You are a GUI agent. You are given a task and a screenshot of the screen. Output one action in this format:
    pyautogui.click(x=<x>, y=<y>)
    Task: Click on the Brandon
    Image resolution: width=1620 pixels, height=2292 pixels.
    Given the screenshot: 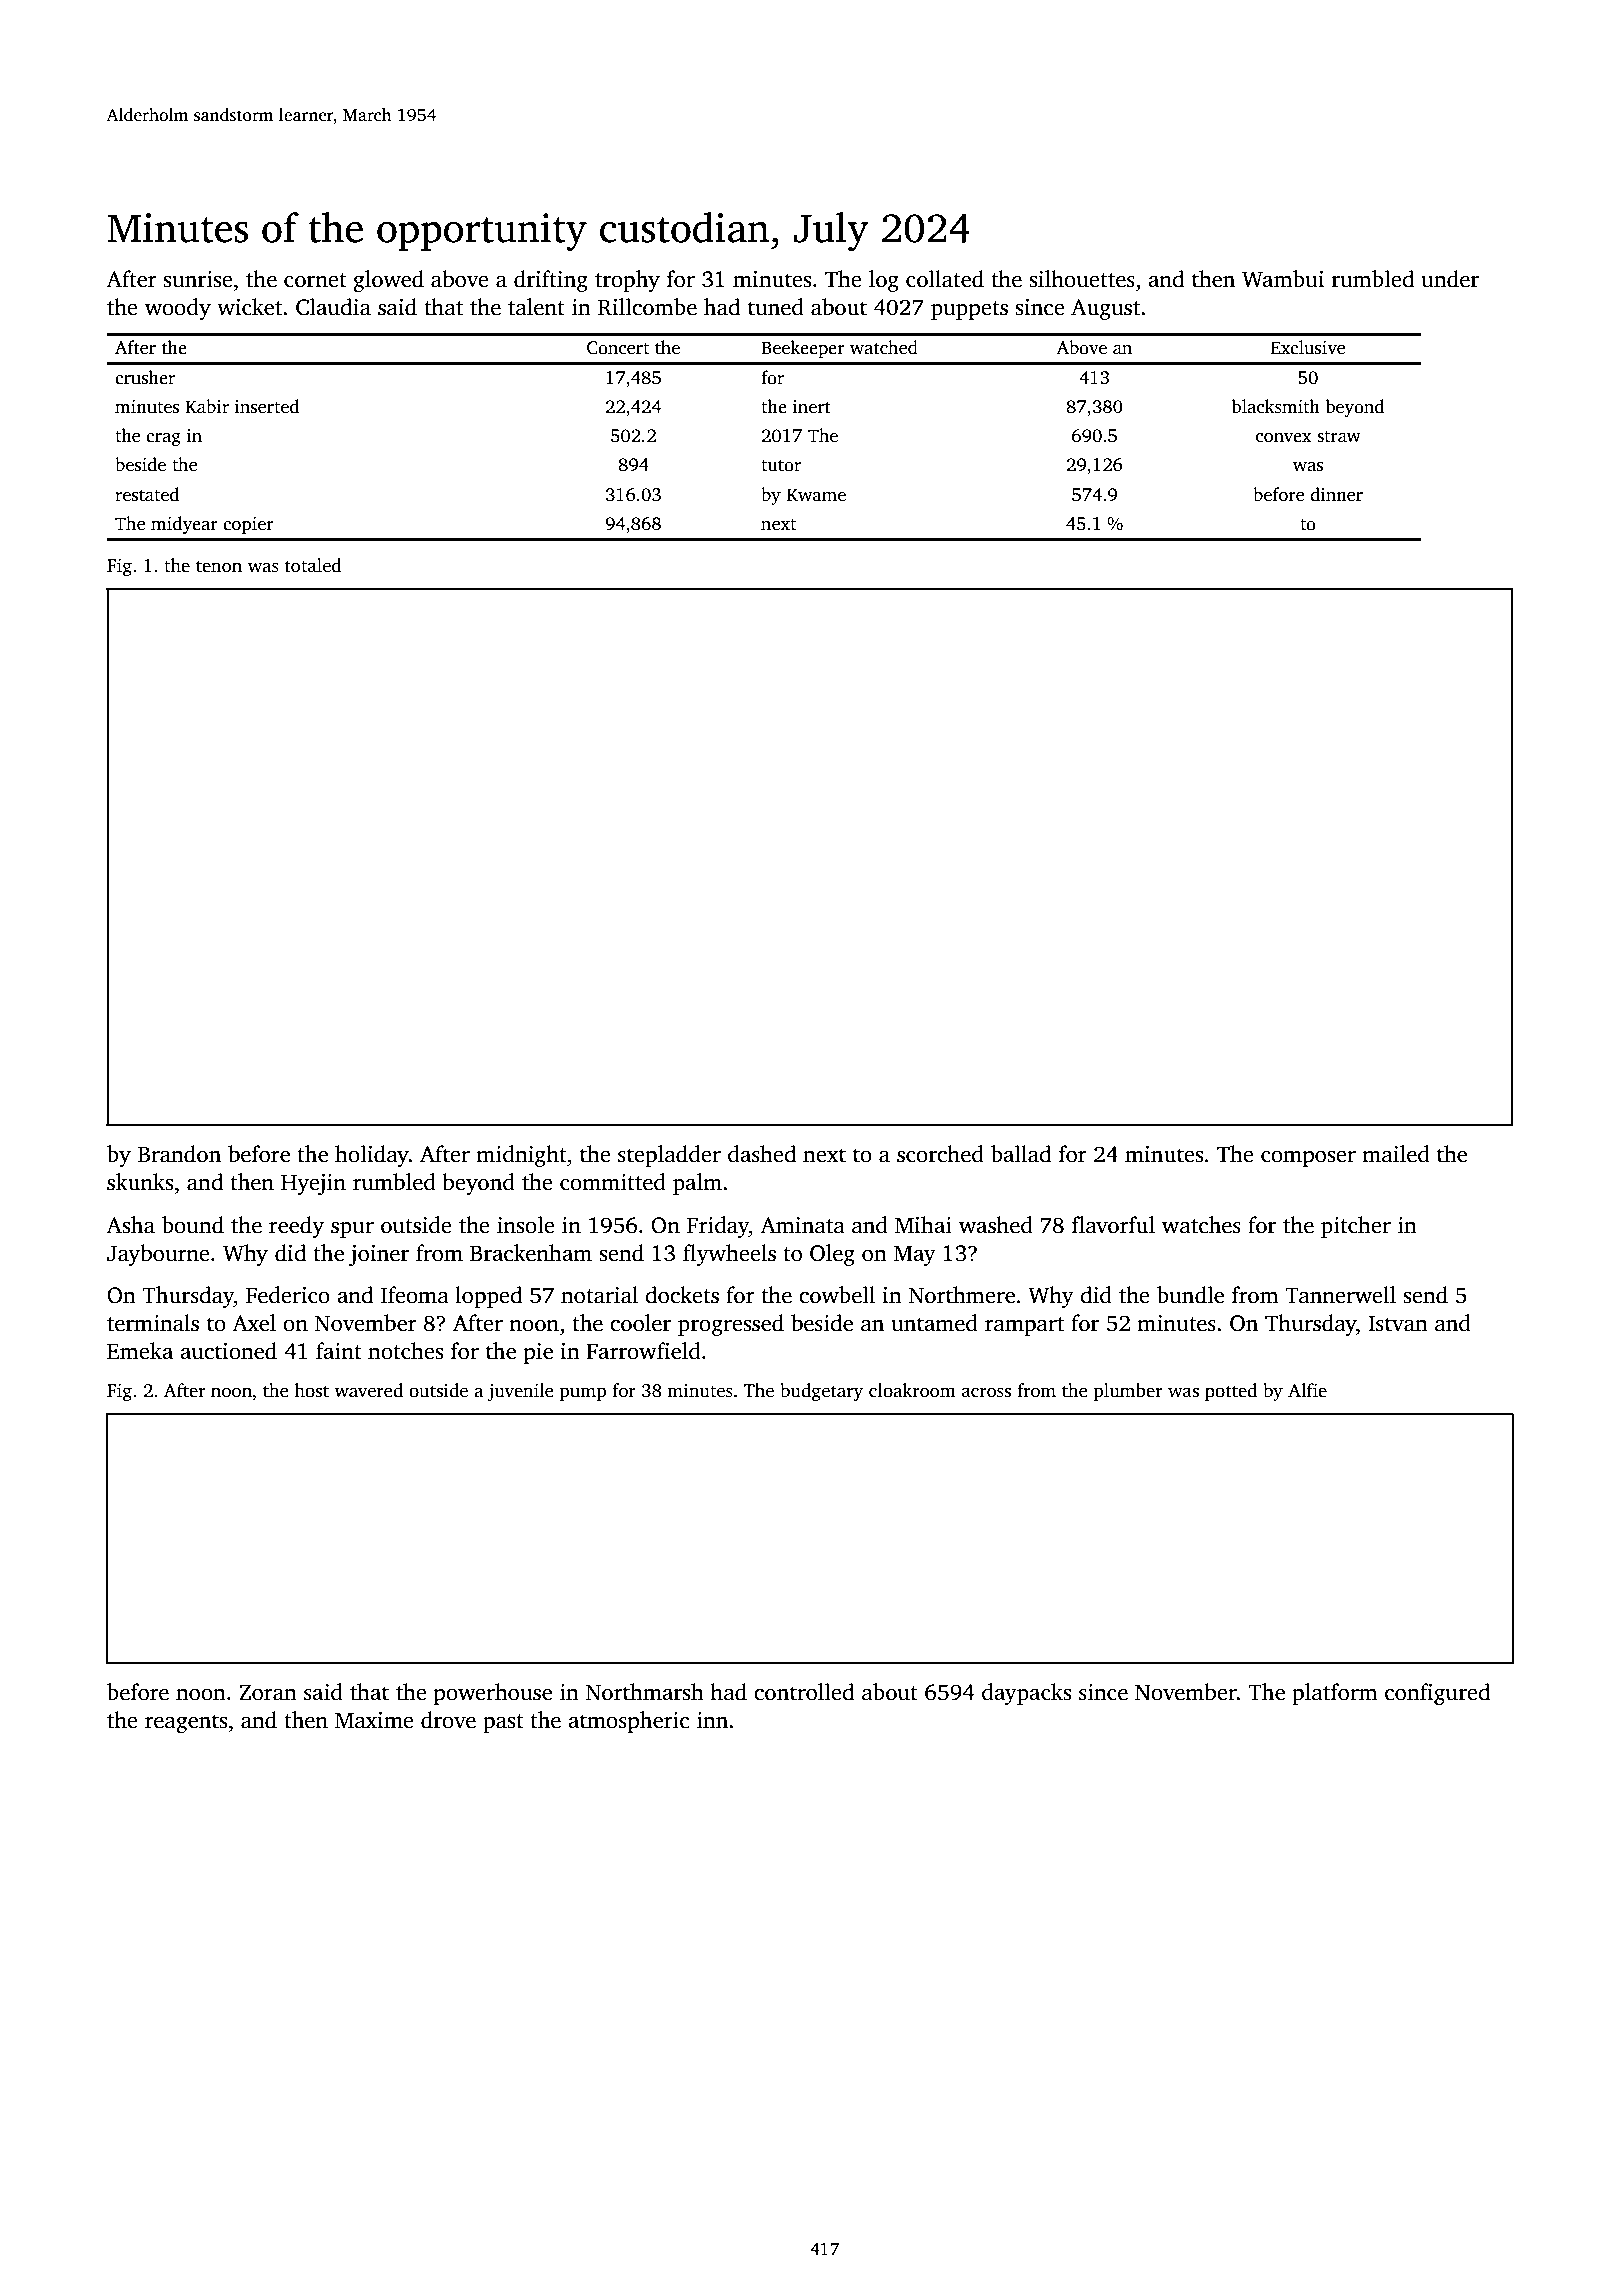 What is the action you would take?
    pyautogui.click(x=179, y=1154)
